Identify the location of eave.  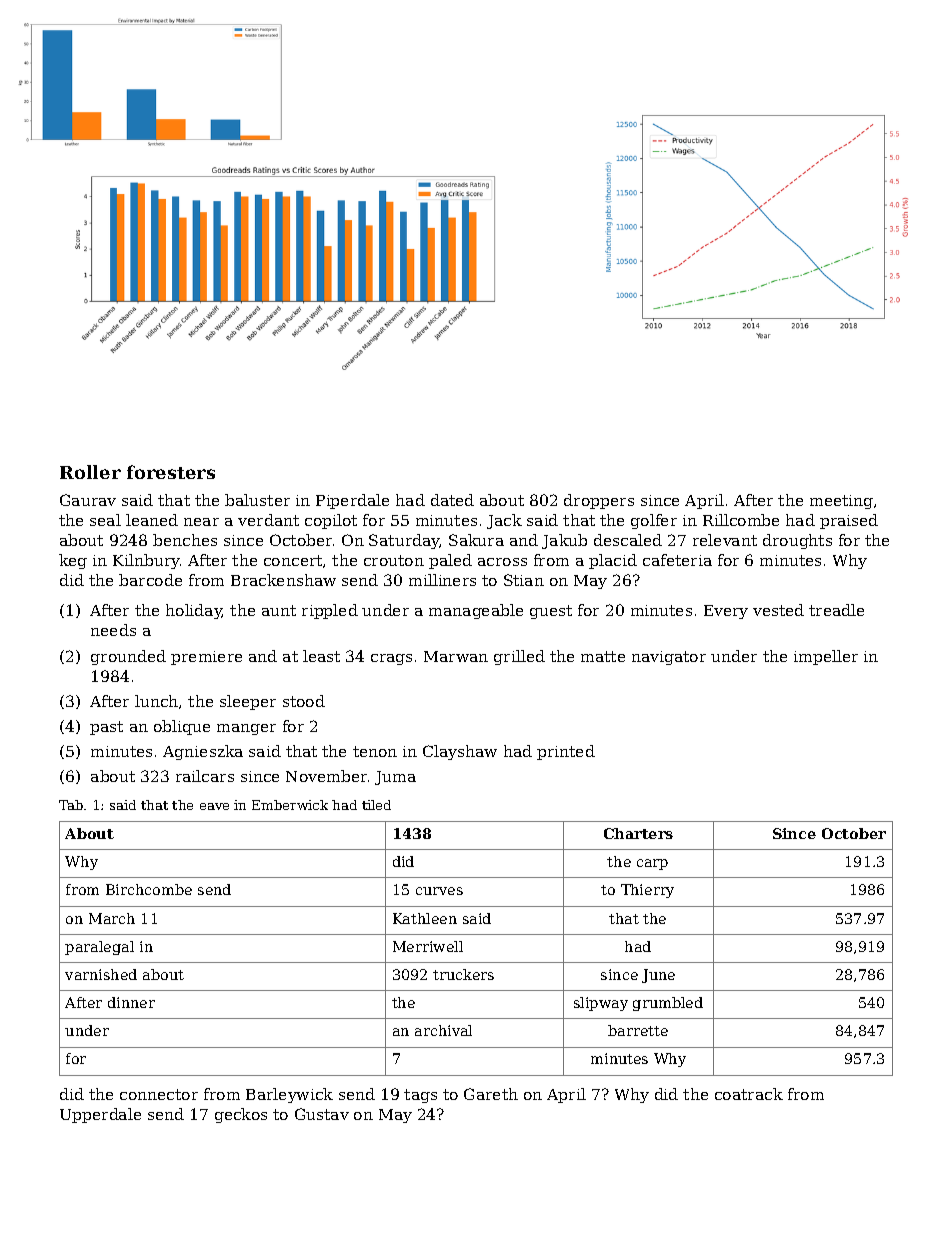
(214, 806).
